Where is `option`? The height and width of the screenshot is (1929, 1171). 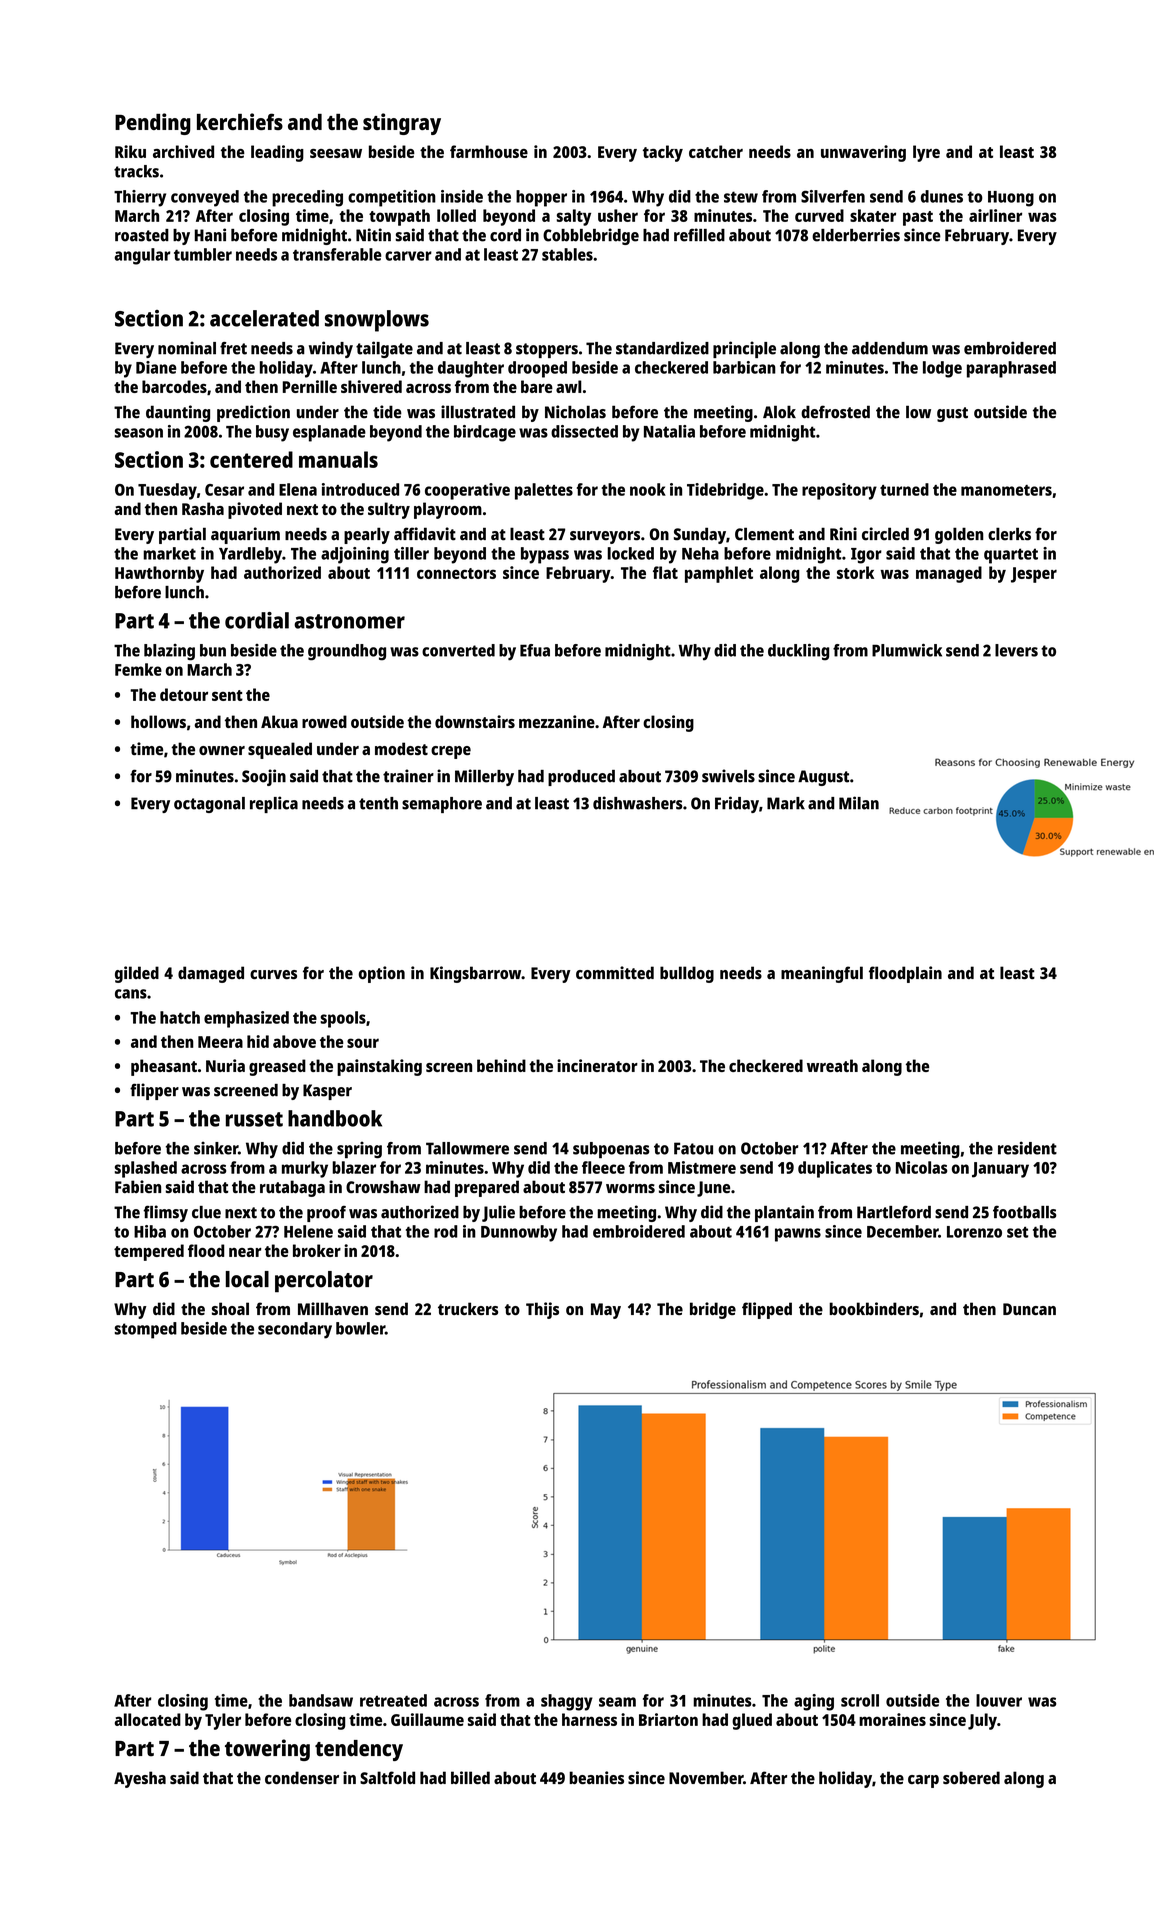
option is located at coordinates (381, 974).
